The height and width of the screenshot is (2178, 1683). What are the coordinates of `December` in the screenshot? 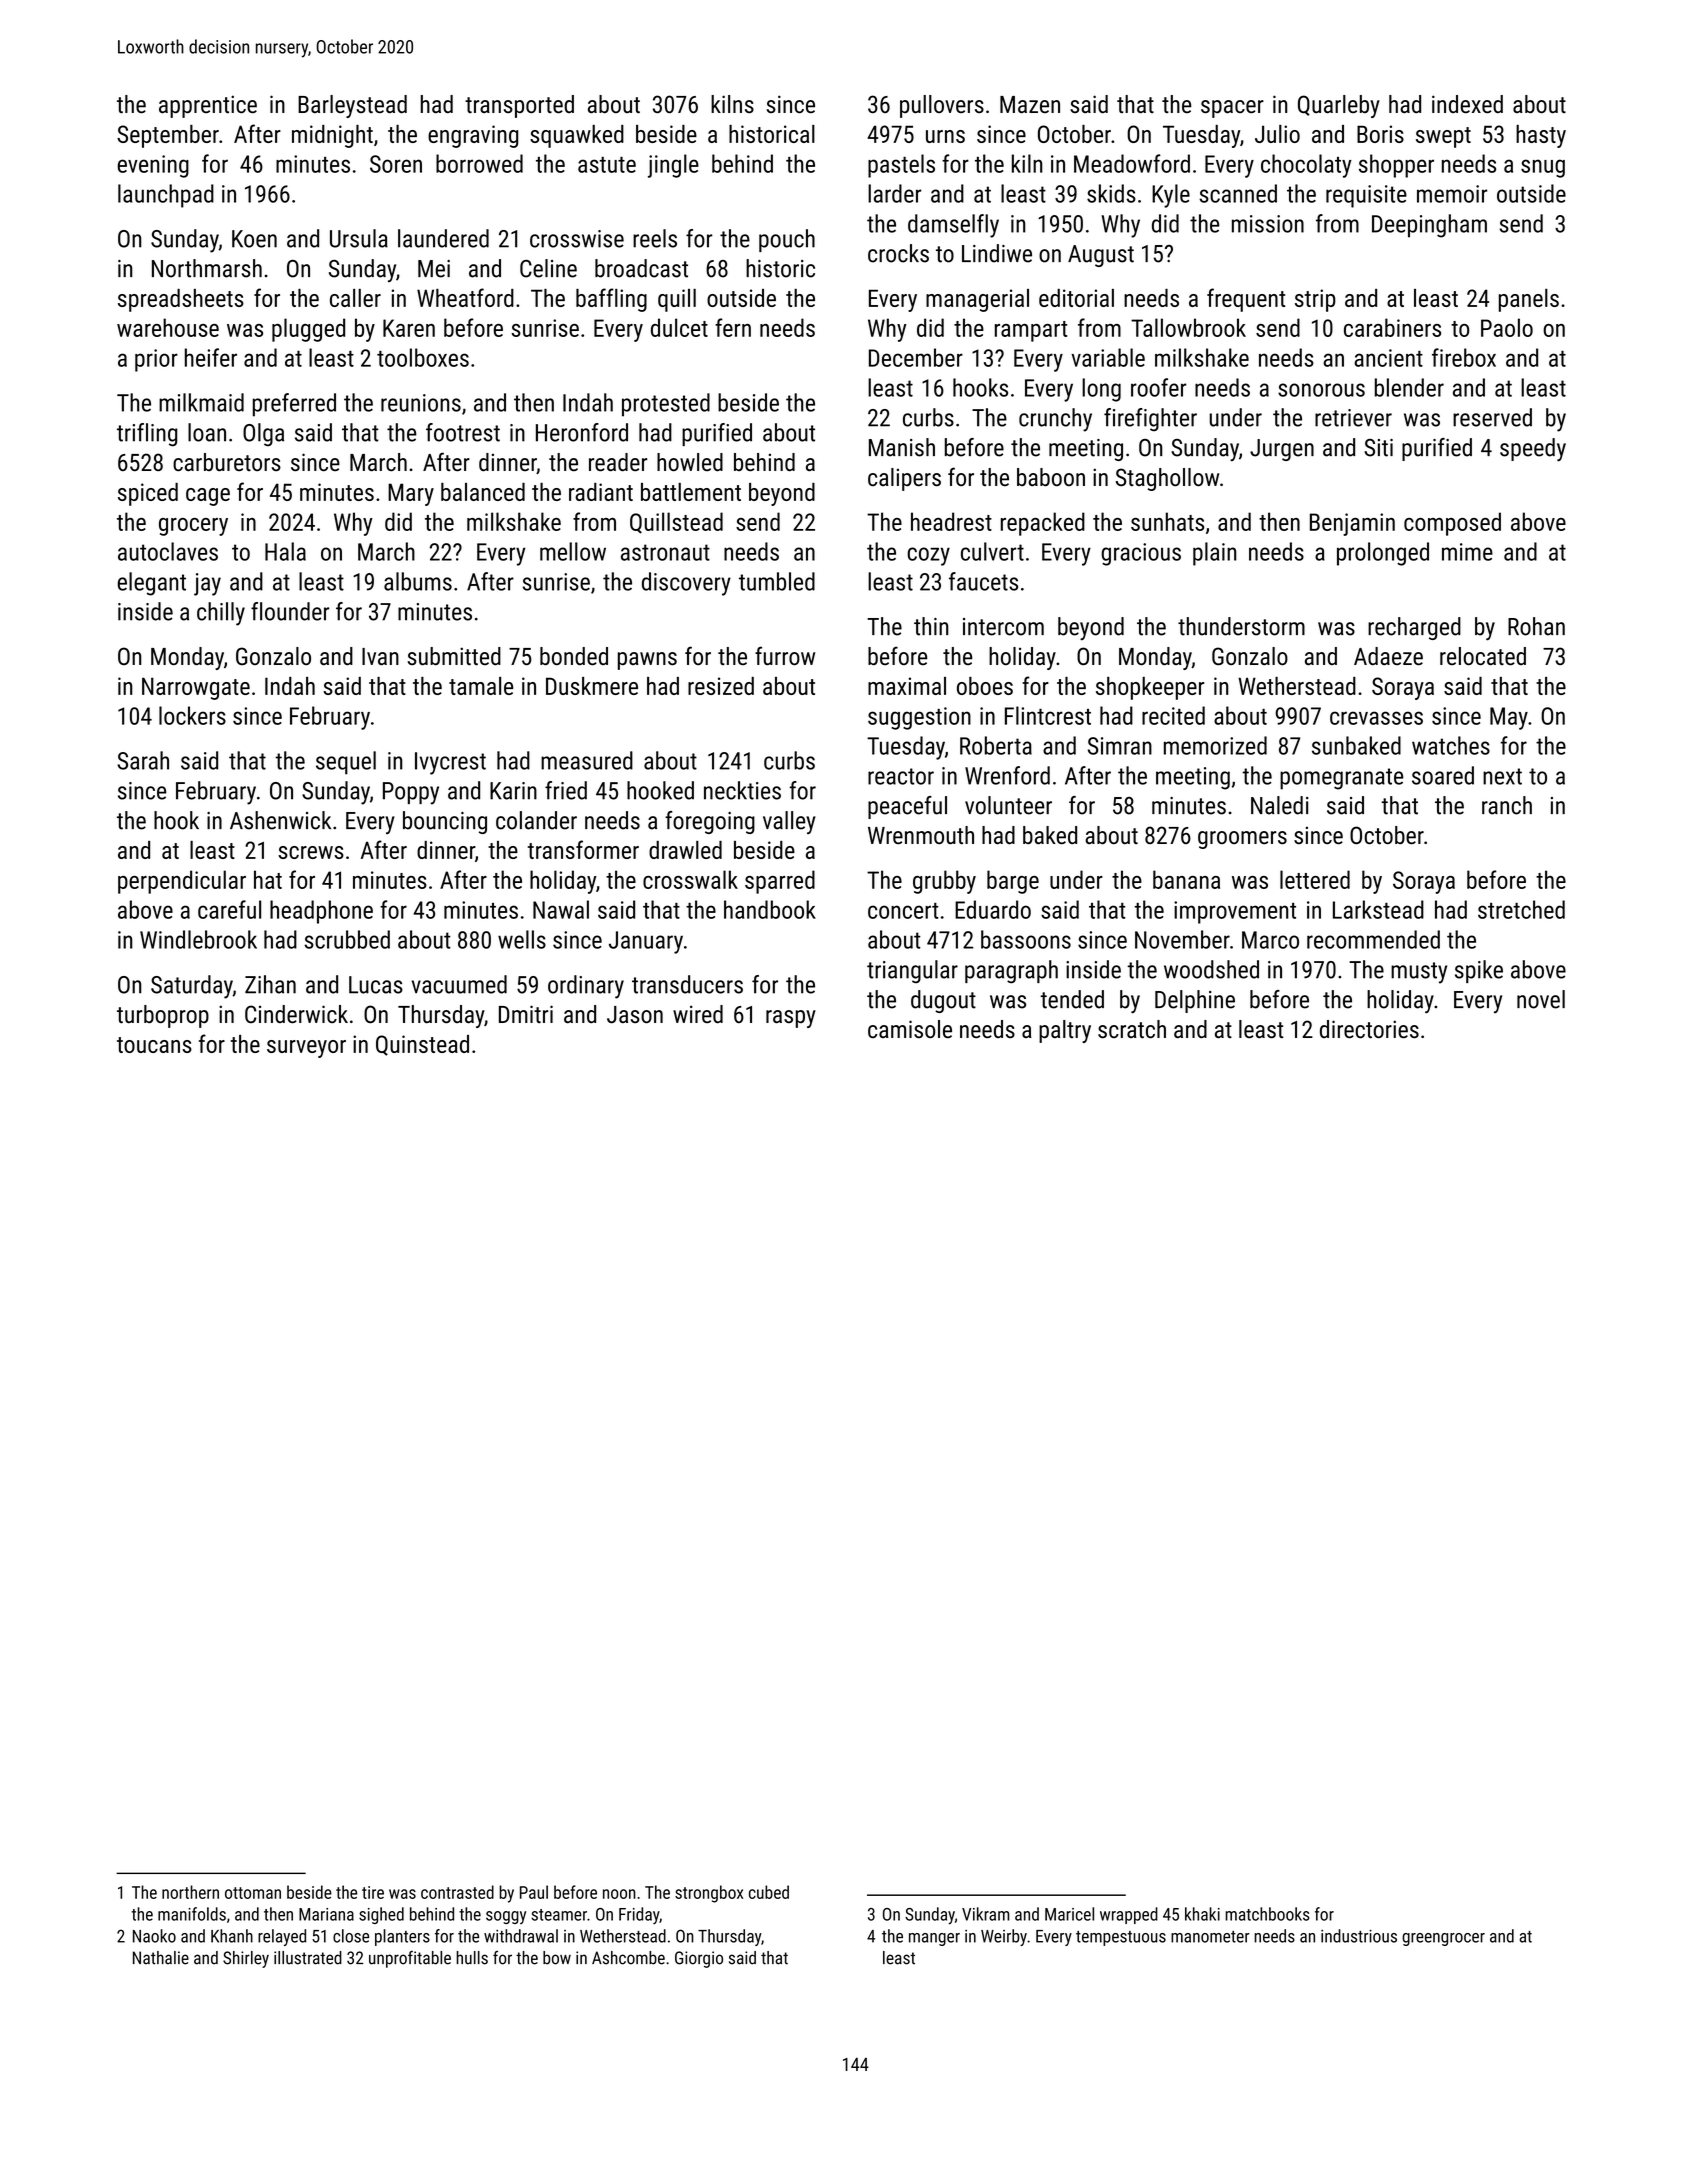 It's located at (916, 357).
